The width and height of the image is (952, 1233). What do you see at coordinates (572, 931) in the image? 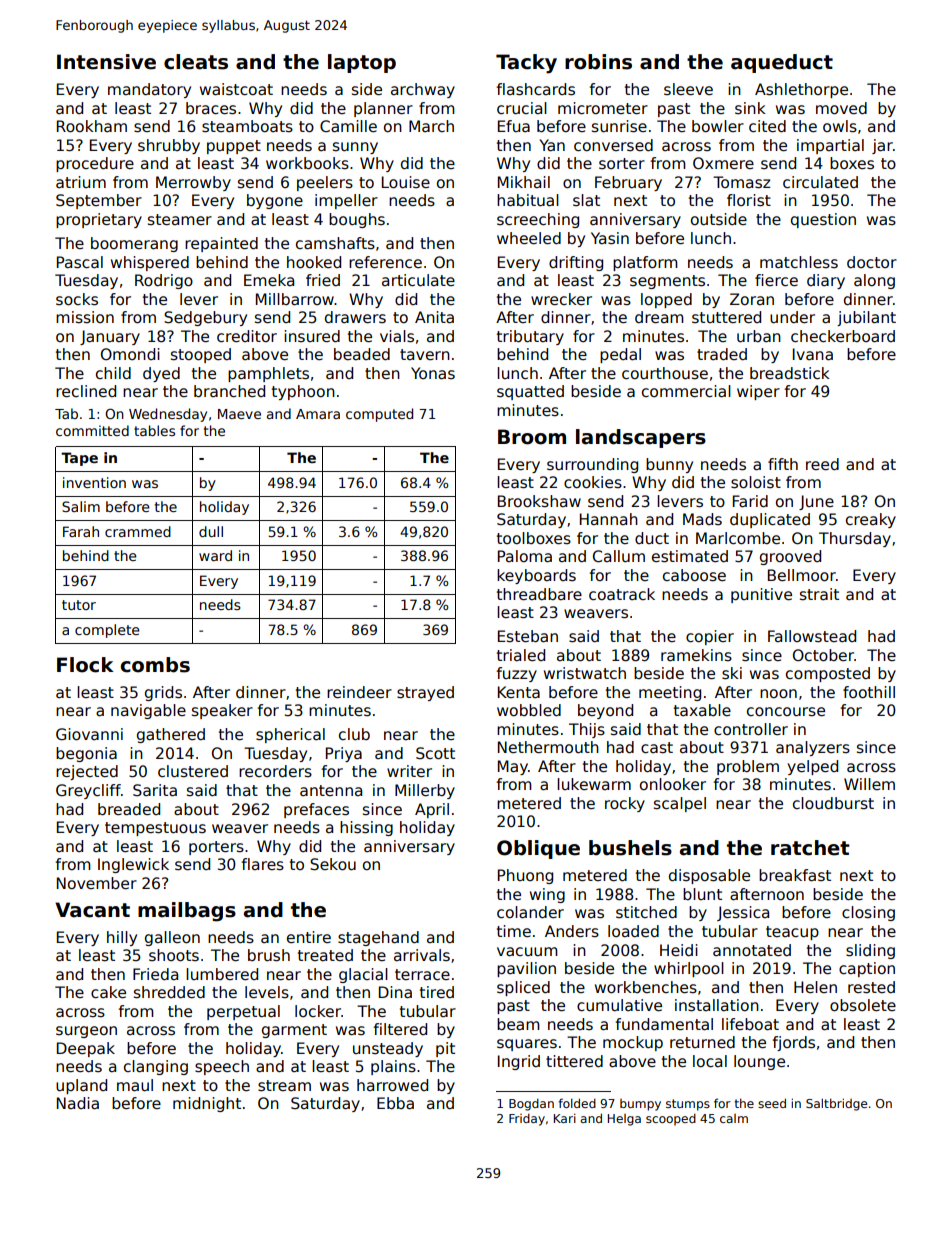
I see `Anders` at bounding box center [572, 931].
